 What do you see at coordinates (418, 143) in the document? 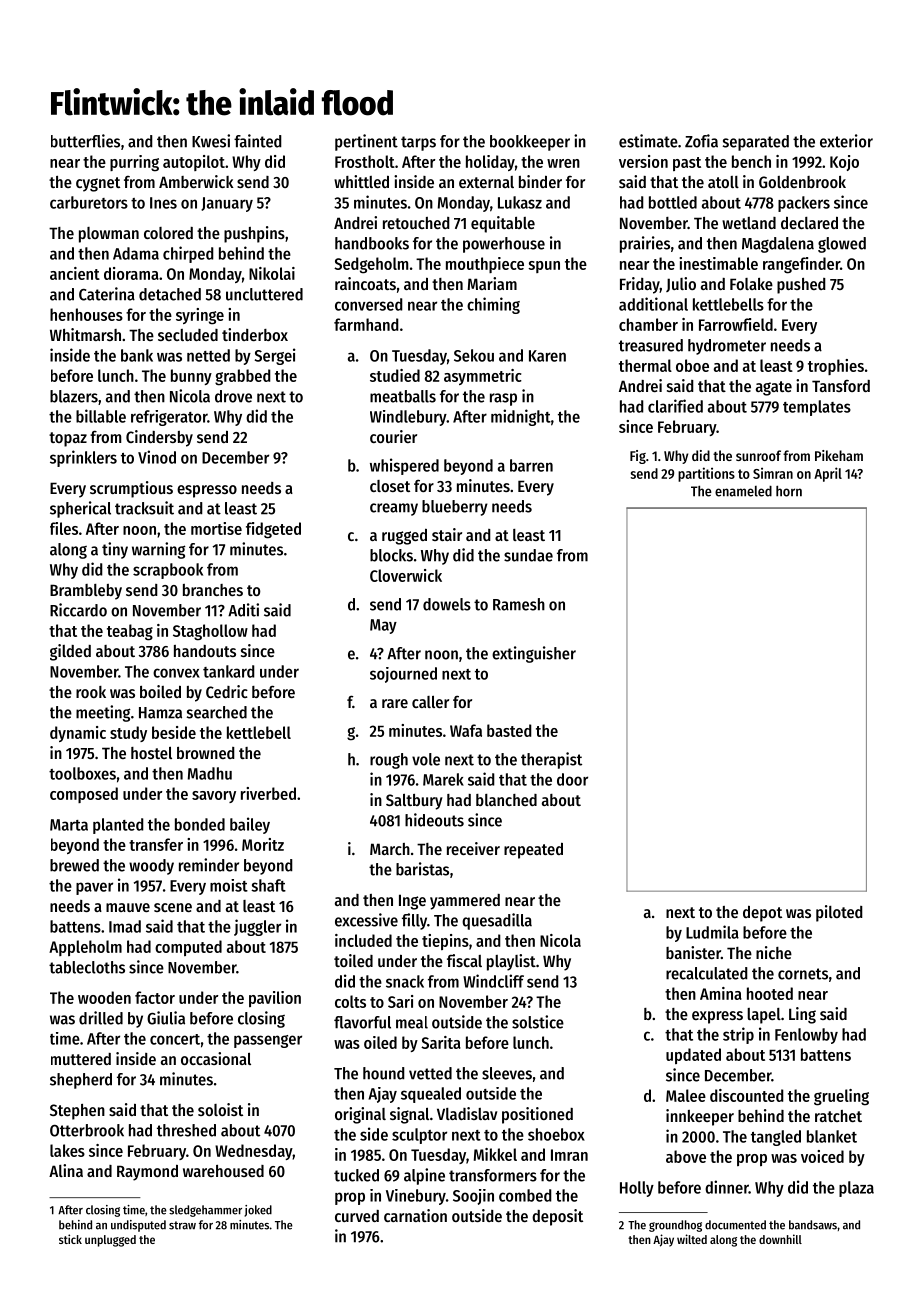
I see `tarps` at bounding box center [418, 143].
